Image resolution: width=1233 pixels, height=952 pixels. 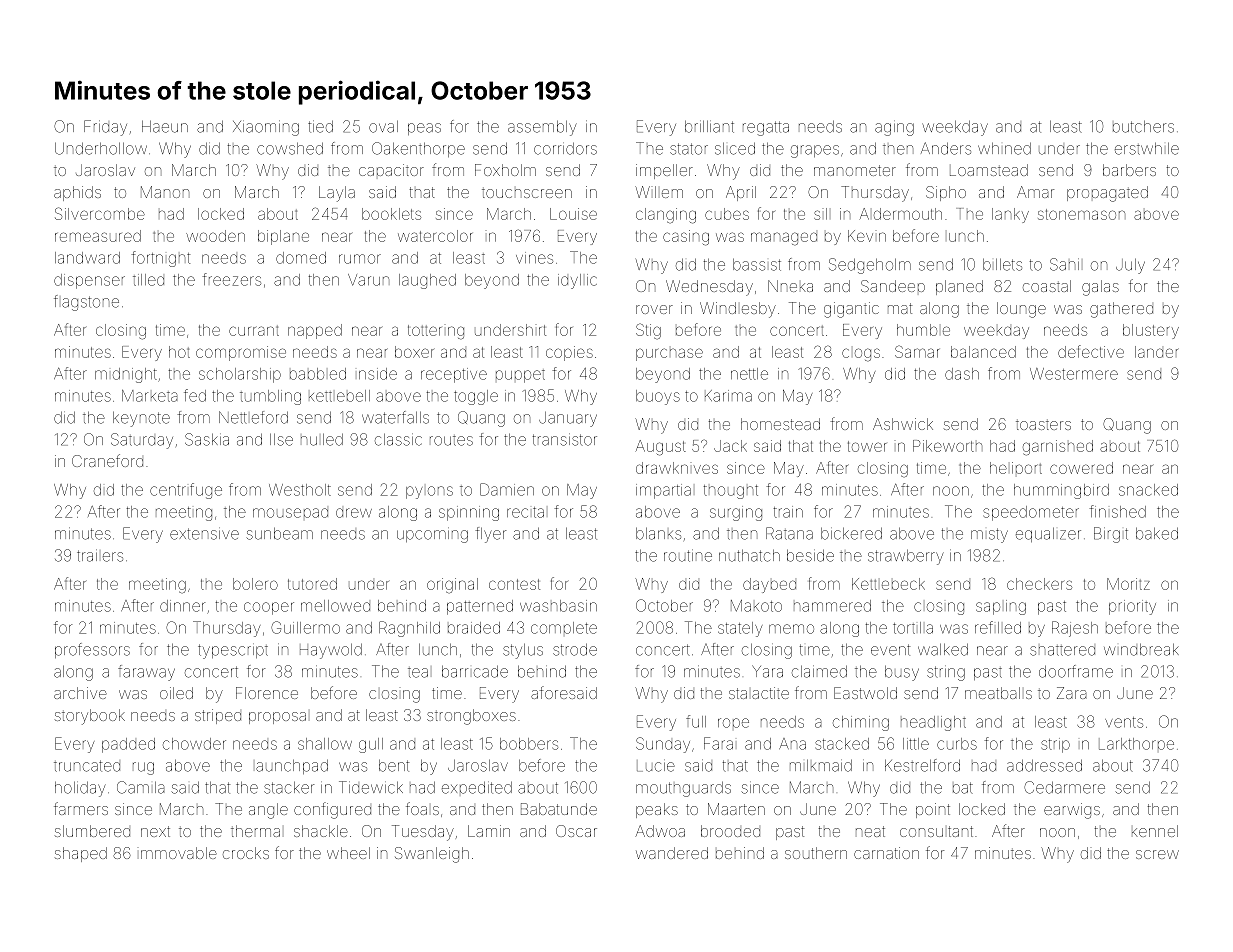 What do you see at coordinates (728, 396) in the screenshot?
I see `Karima` at bounding box center [728, 396].
